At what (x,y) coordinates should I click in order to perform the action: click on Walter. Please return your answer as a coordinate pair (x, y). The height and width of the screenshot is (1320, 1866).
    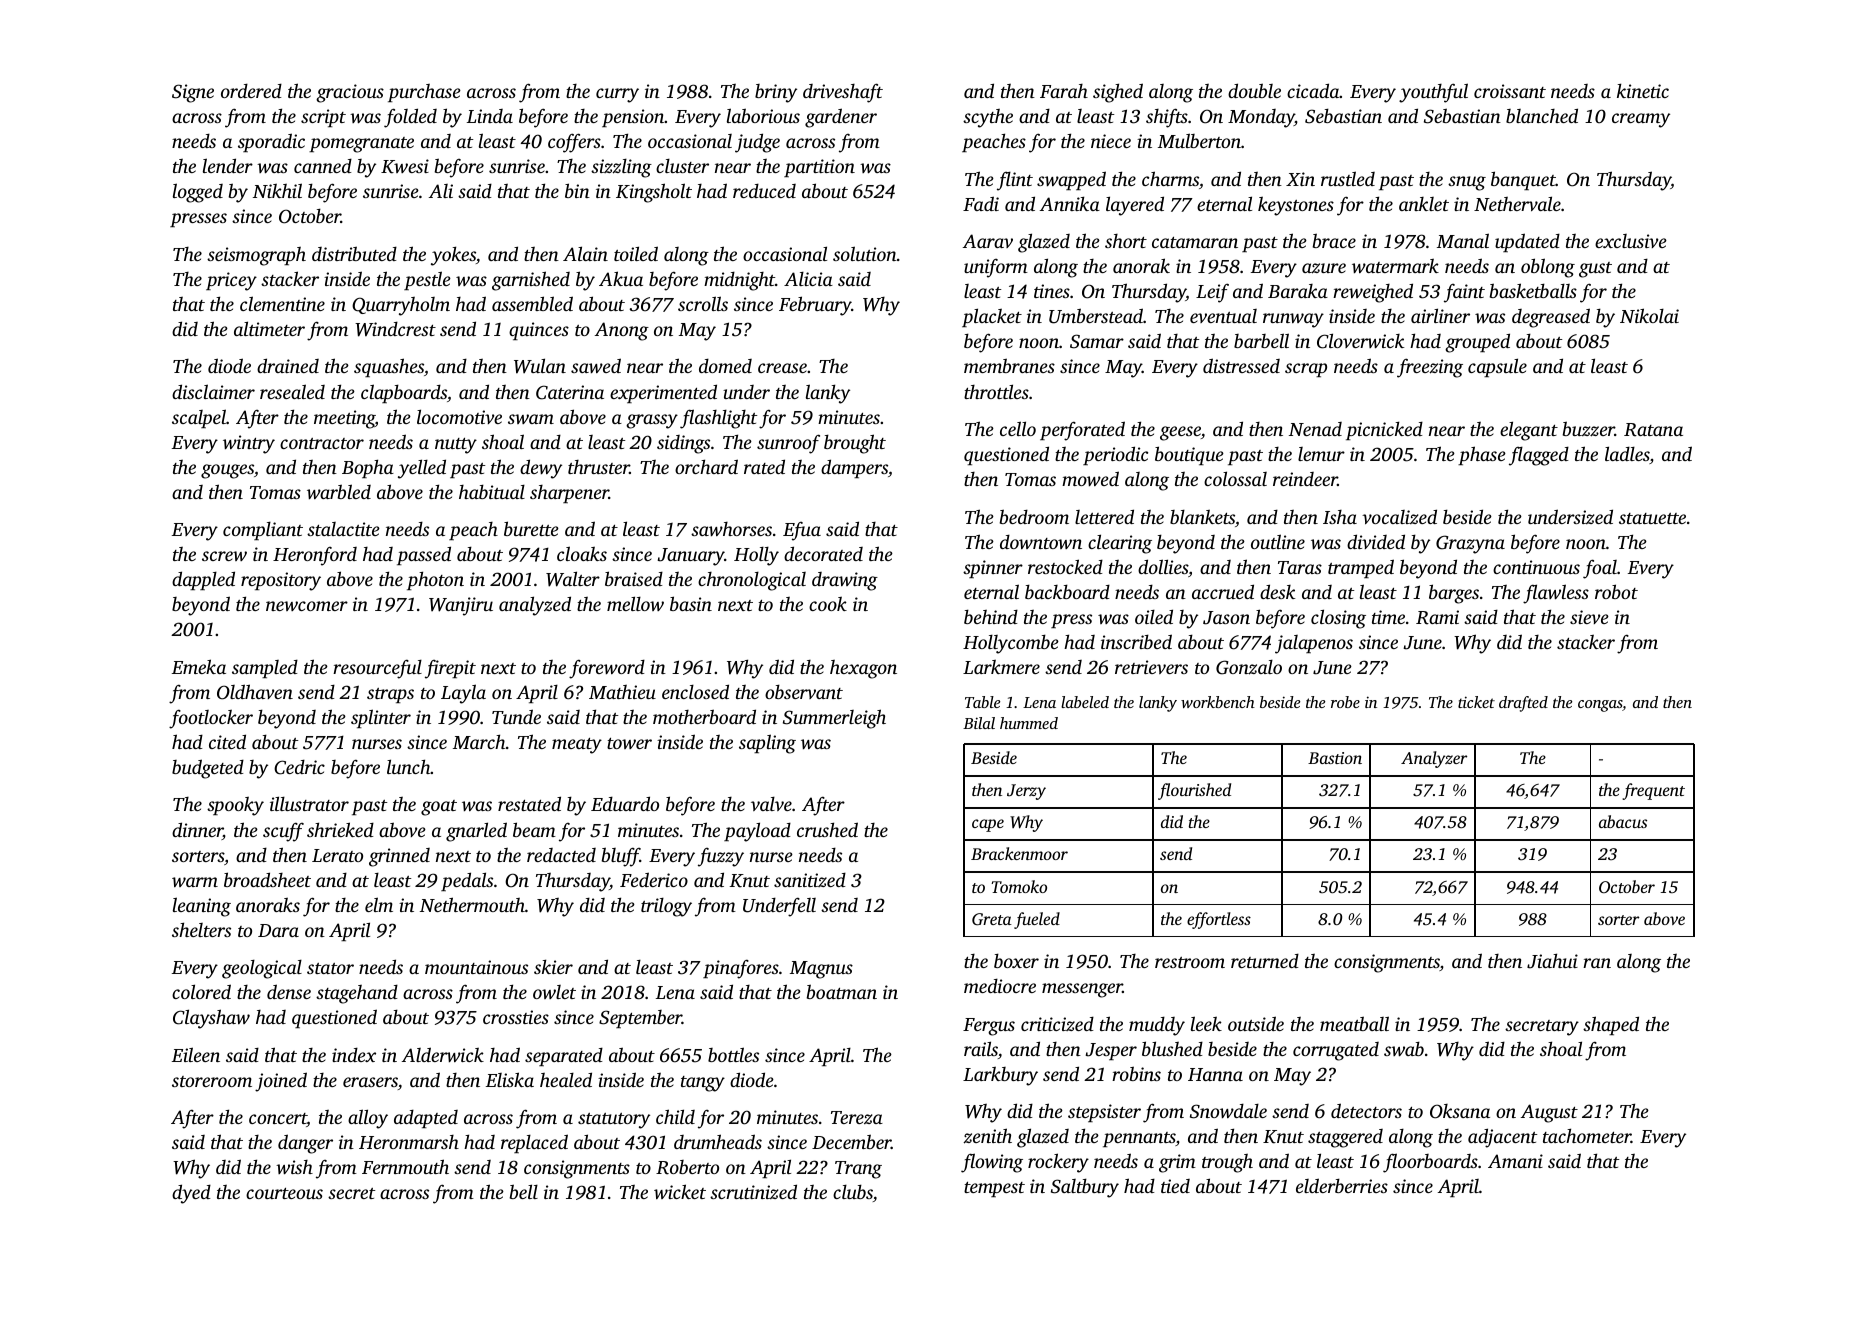
    Looking at the image, I should click on (573, 579).
